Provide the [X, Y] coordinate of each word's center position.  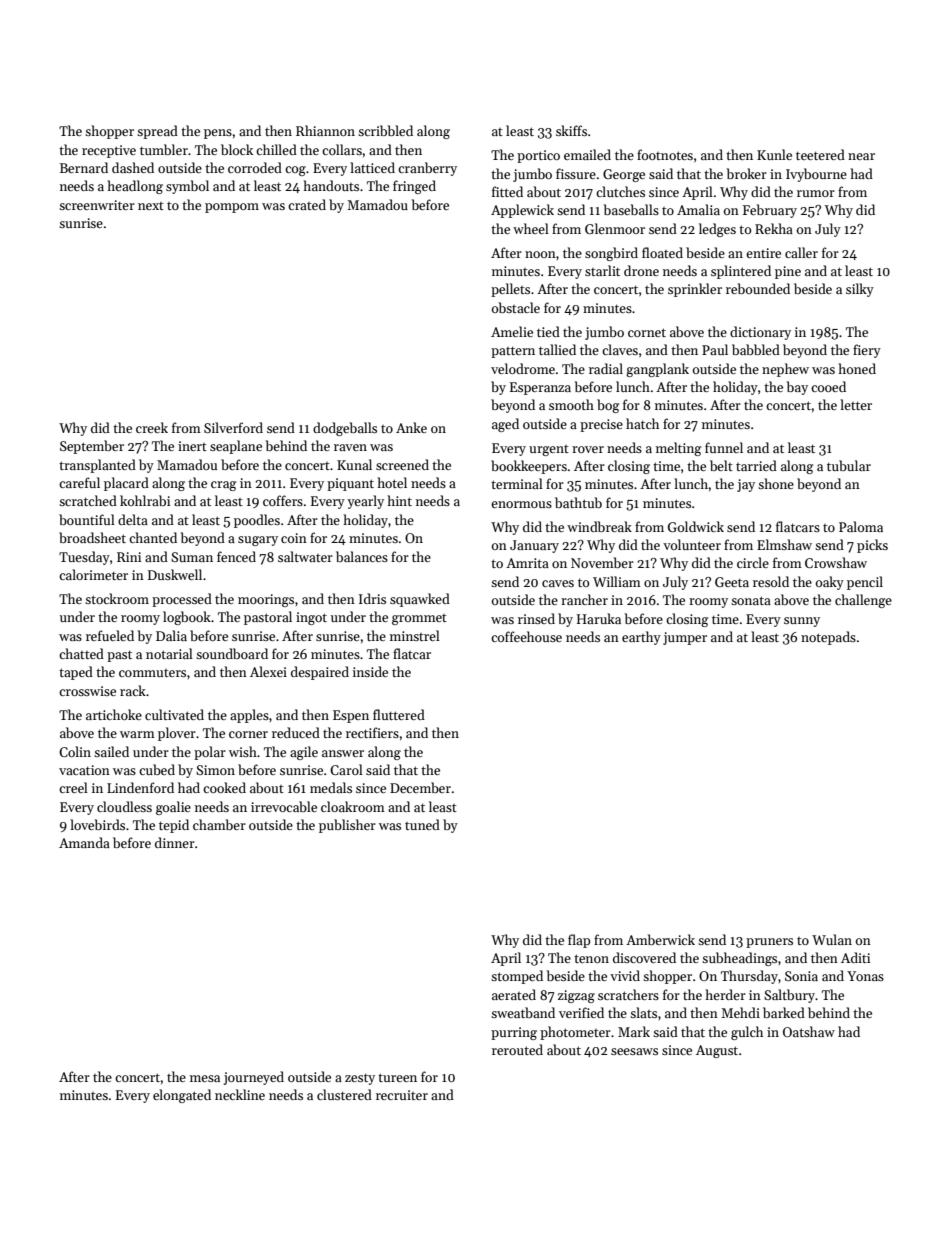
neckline [240, 1094]
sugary [258, 541]
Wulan [832, 939]
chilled [276, 149]
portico [538, 156]
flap [579, 941]
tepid [174, 826]
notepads [828, 638]
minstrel [415, 635]
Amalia [698, 209]
